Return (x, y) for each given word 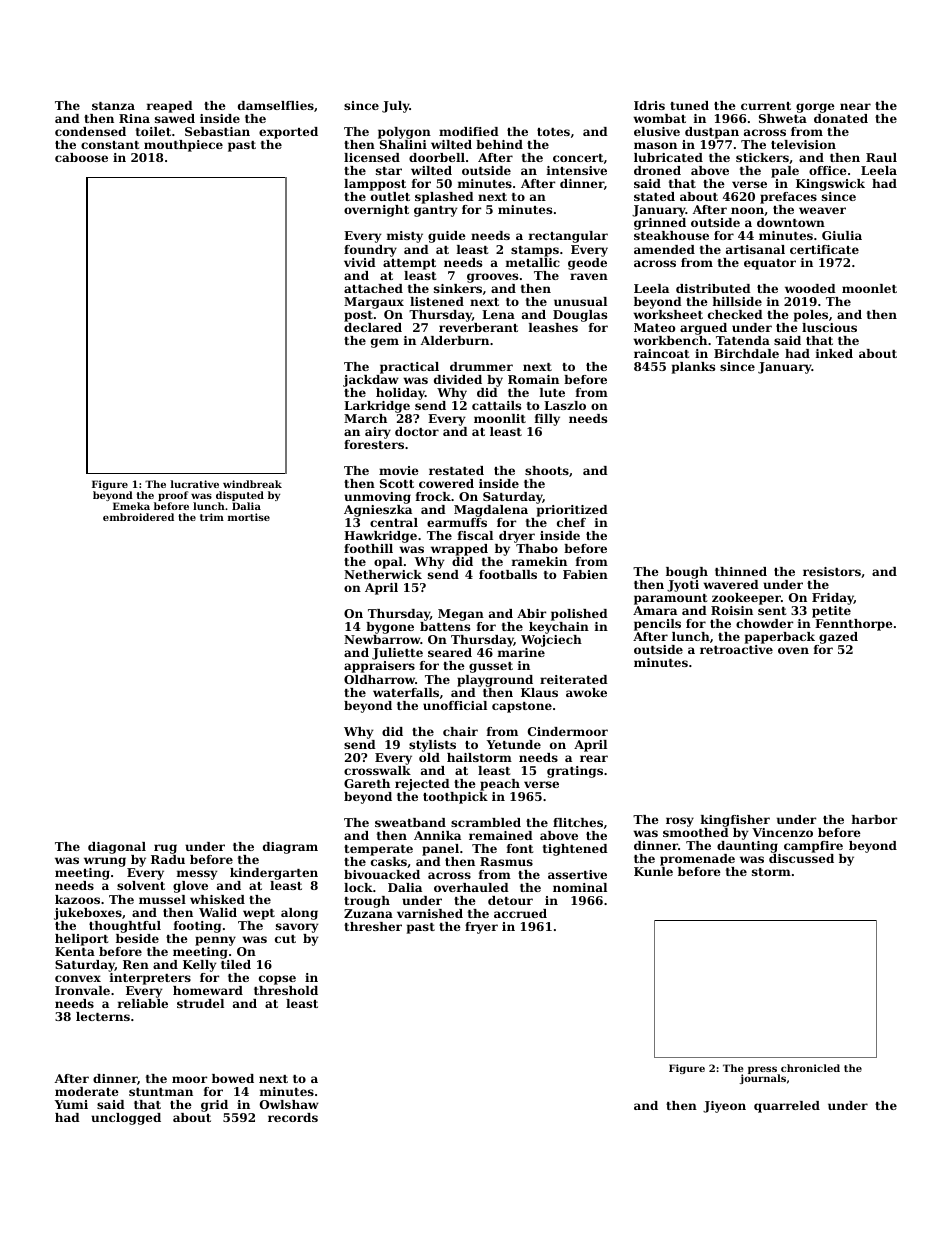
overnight (376, 211)
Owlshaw (289, 1104)
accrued (520, 913)
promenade (697, 860)
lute (552, 392)
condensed (90, 131)
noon (747, 210)
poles (811, 316)
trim (212, 517)
